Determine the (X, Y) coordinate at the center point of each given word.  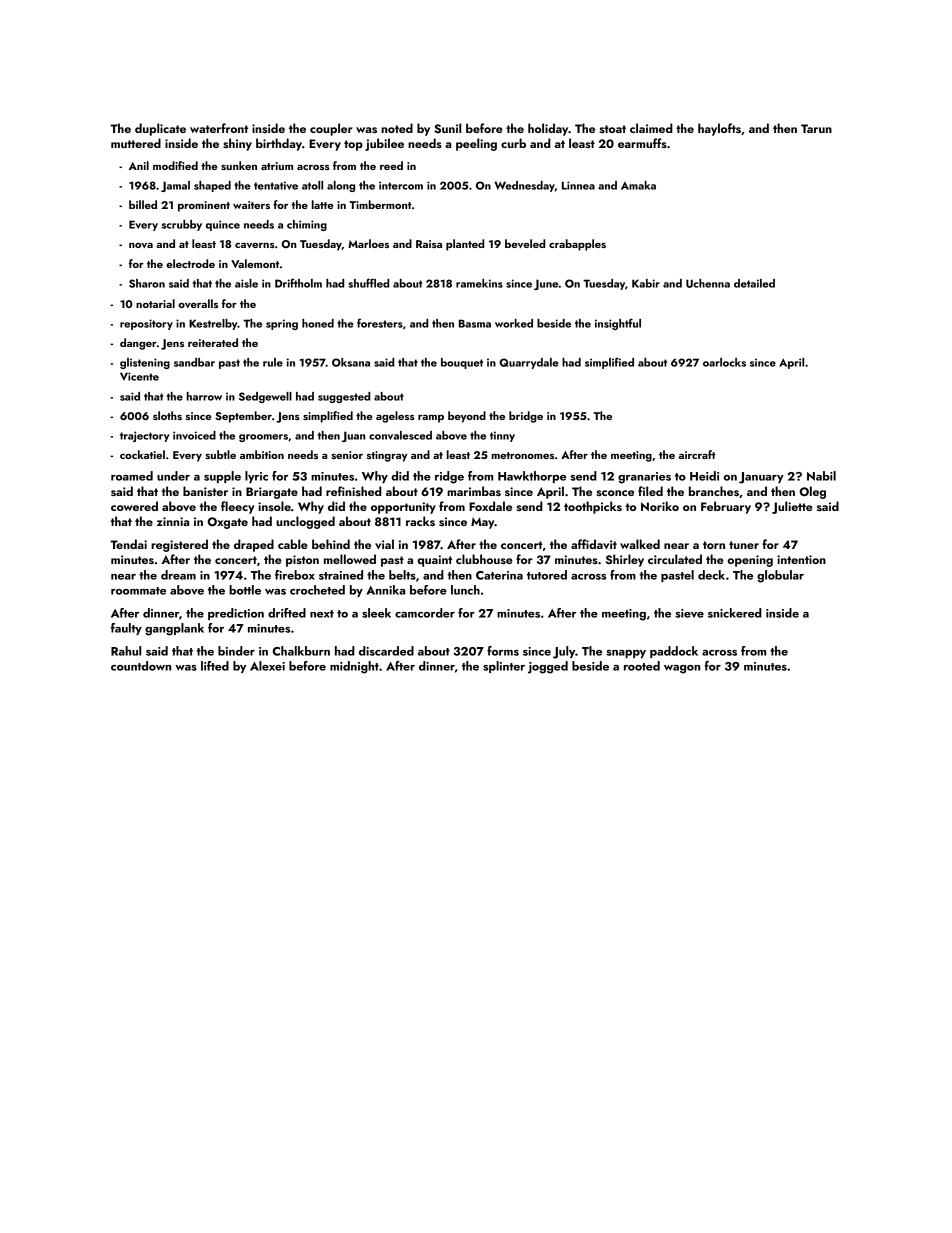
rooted (642, 666)
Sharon (147, 283)
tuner (744, 545)
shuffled (368, 283)
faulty (126, 629)
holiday (548, 129)
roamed (132, 476)
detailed (754, 283)
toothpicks (593, 507)
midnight (354, 667)
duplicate (160, 129)
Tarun (816, 128)
